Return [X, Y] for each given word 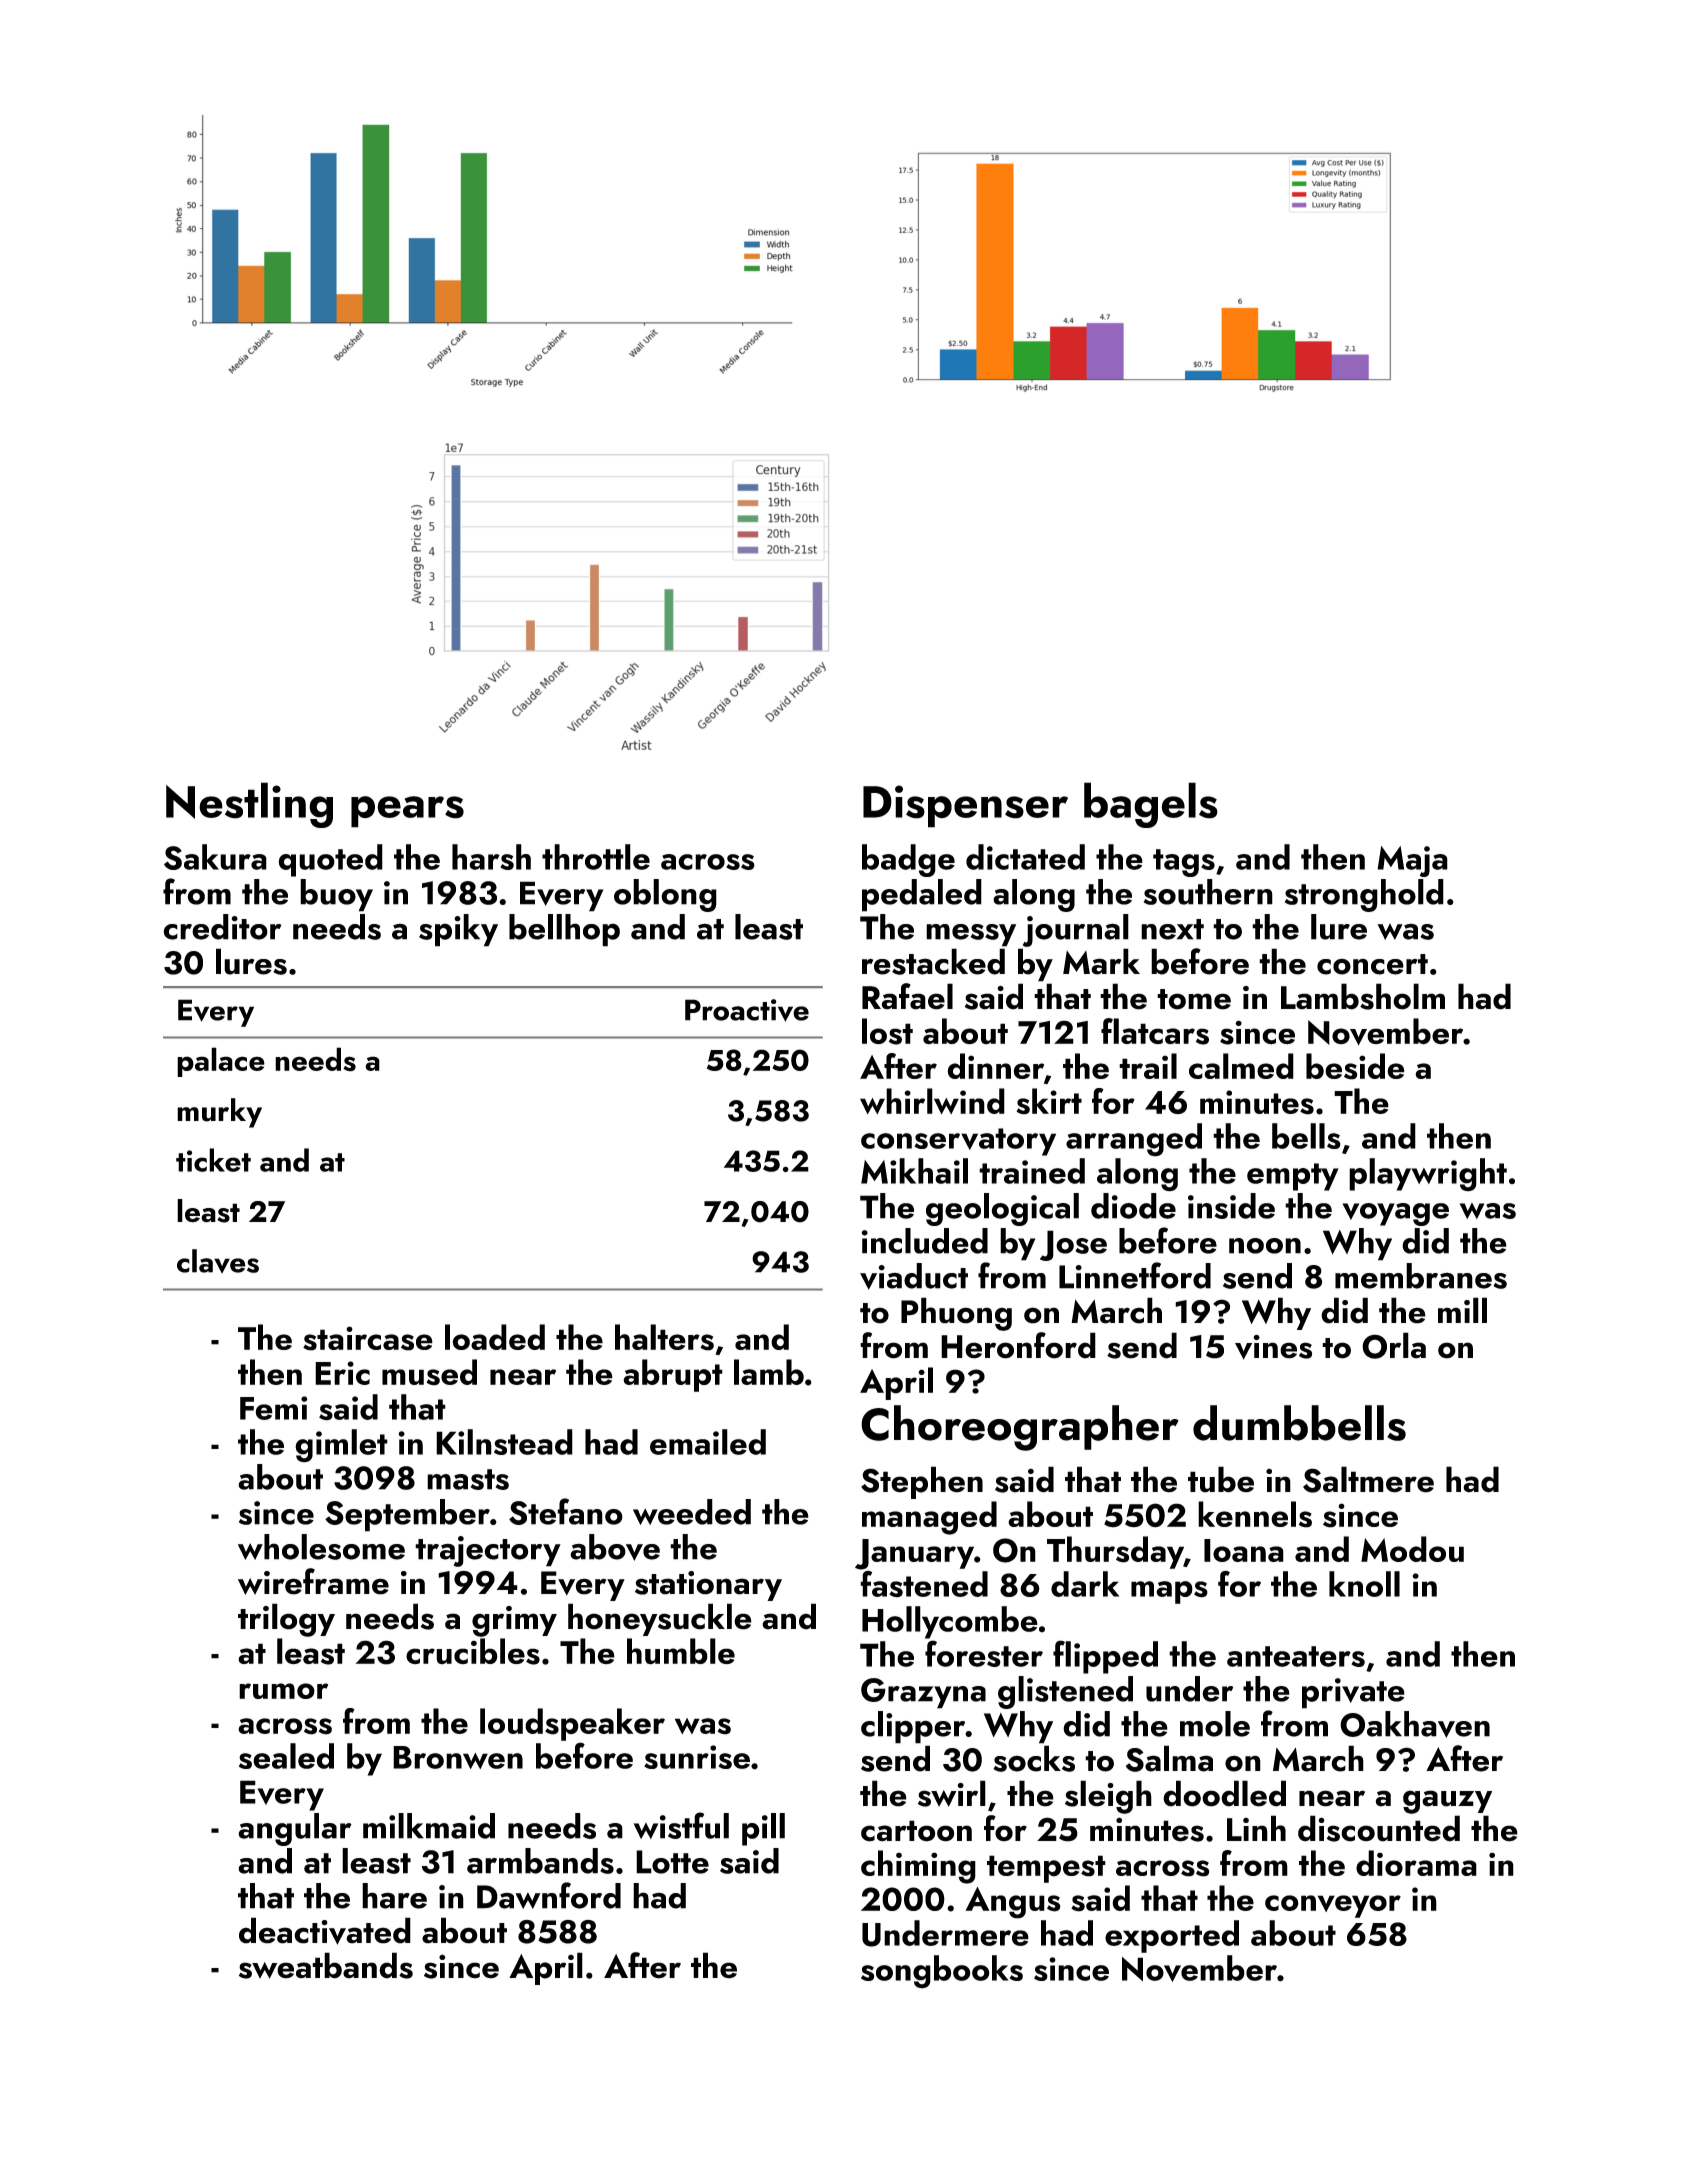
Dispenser [965, 806]
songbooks [942, 1972]
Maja [1412, 861]
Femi [273, 1408]
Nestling [249, 805]
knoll [1364, 1584]
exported [1172, 1936]
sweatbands [326, 1965]
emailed [708, 1442]
